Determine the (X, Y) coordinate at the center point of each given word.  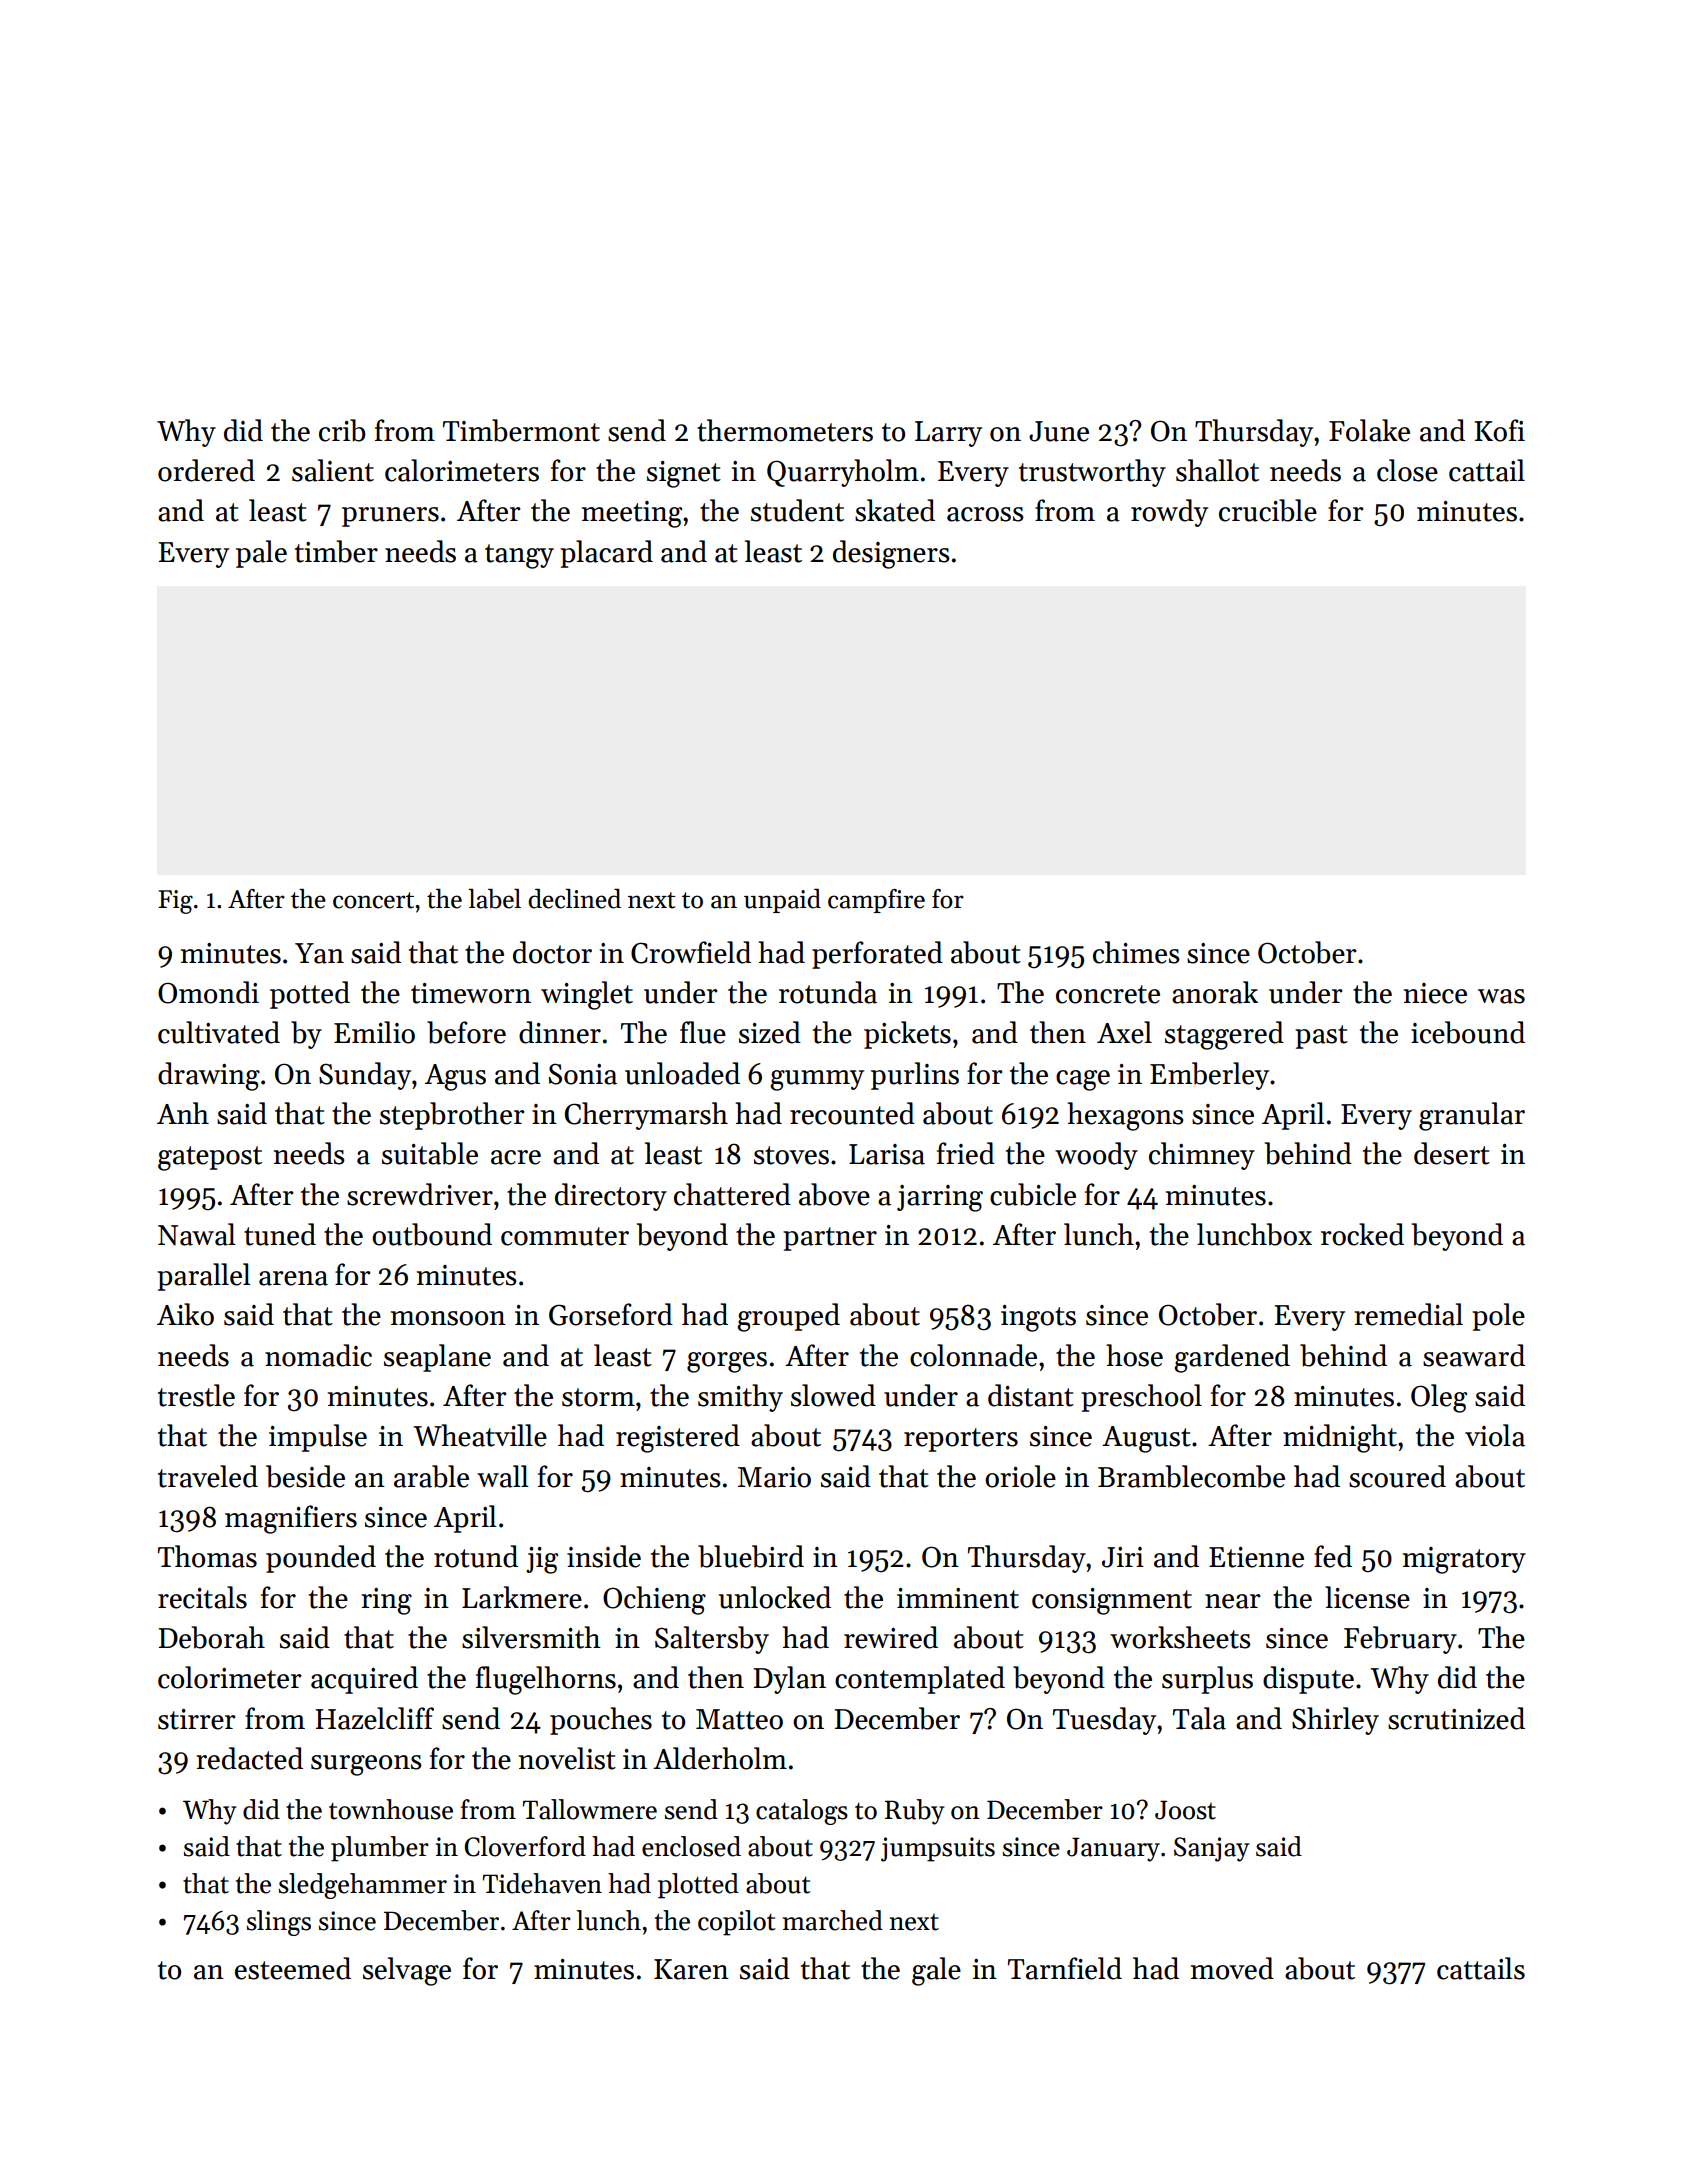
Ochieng (654, 1600)
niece (1435, 993)
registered (678, 1438)
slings (279, 1923)
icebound (1468, 1032)
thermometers (785, 430)
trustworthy (1092, 473)
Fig (175, 902)
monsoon (448, 1318)
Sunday (365, 1076)
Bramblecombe (1191, 1476)
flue (703, 1032)
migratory (1464, 1560)
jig (542, 1560)
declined (574, 899)
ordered (206, 470)
